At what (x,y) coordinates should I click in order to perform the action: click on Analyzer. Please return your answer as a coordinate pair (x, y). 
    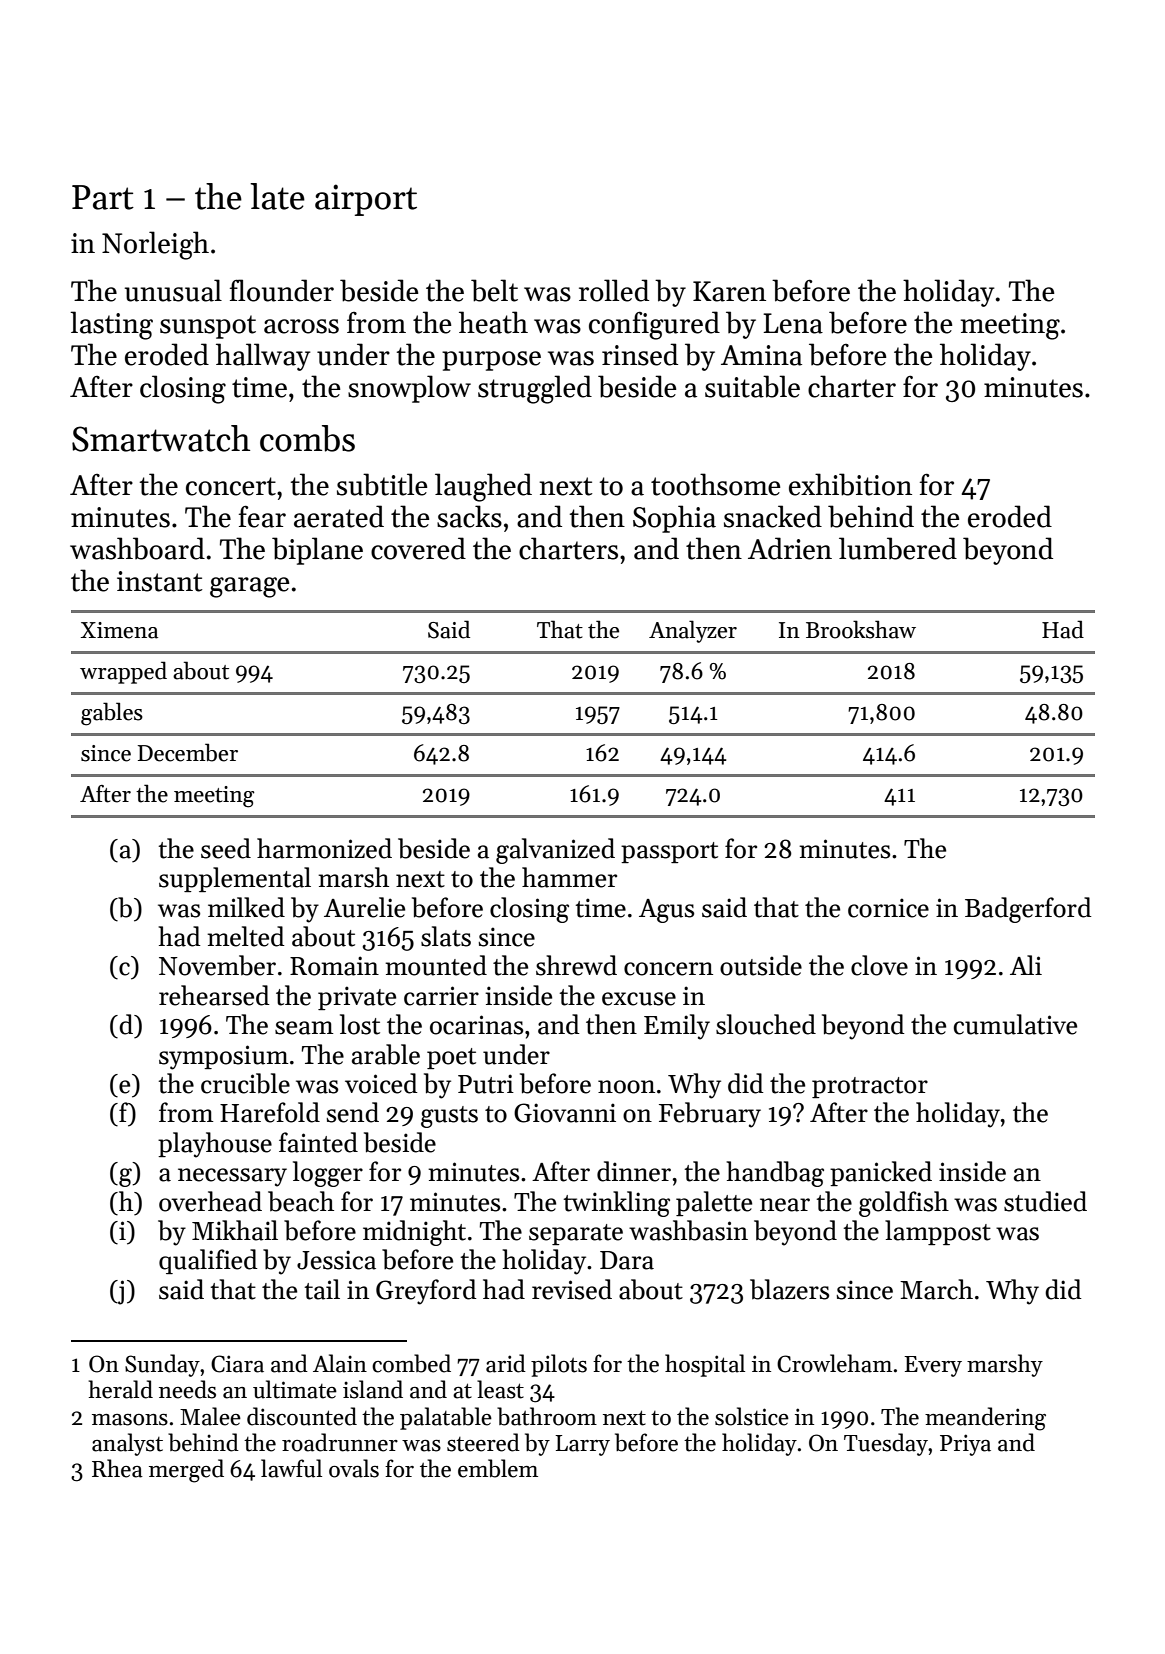
    Looking at the image, I should click on (693, 631).
